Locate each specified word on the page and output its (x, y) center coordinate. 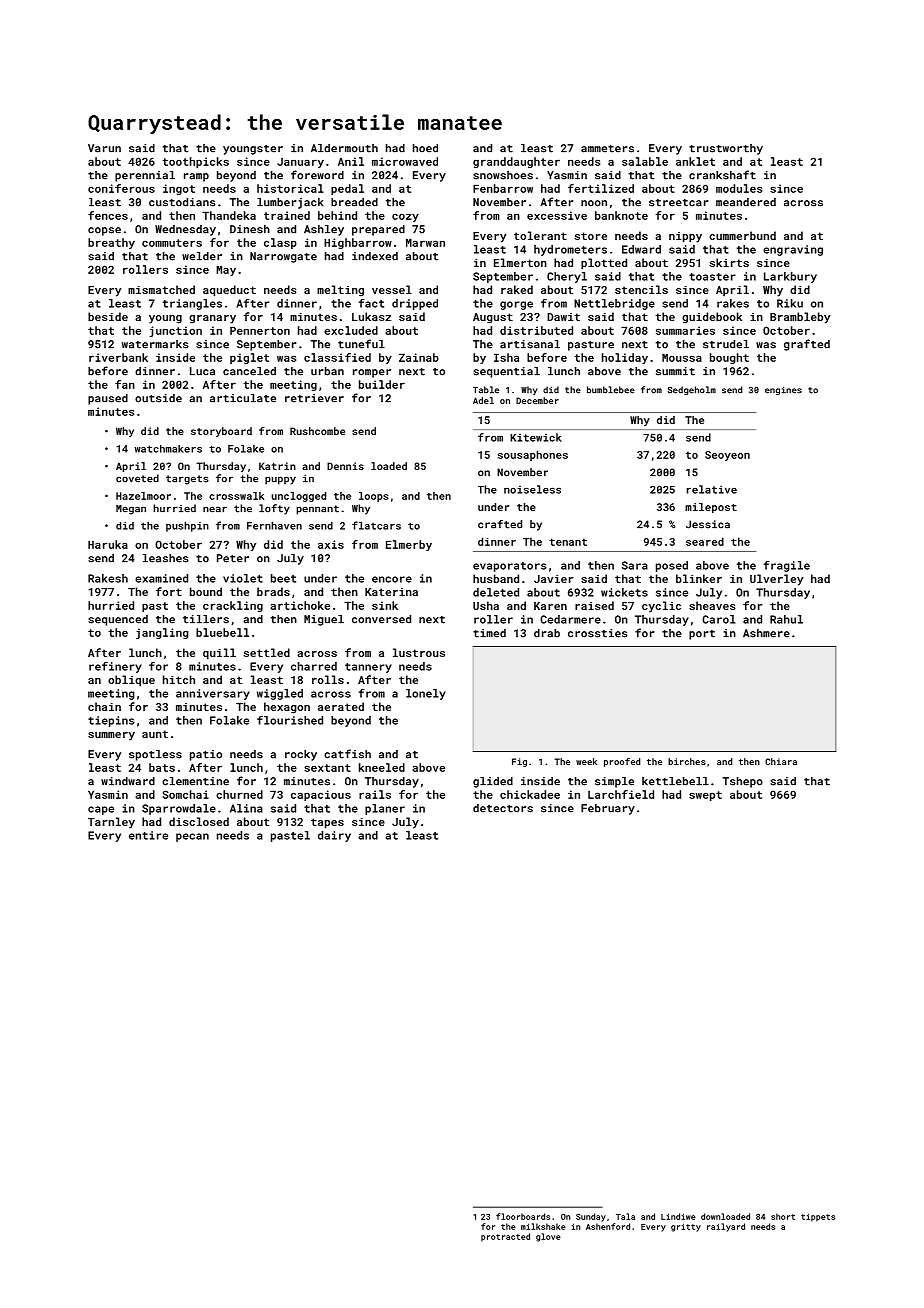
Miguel (324, 620)
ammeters (607, 149)
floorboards (523, 1216)
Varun (104, 148)
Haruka (108, 544)
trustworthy (726, 149)
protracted (505, 1237)
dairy (334, 836)
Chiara (781, 761)
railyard (726, 1227)
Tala (625, 1216)
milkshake (543, 1226)
